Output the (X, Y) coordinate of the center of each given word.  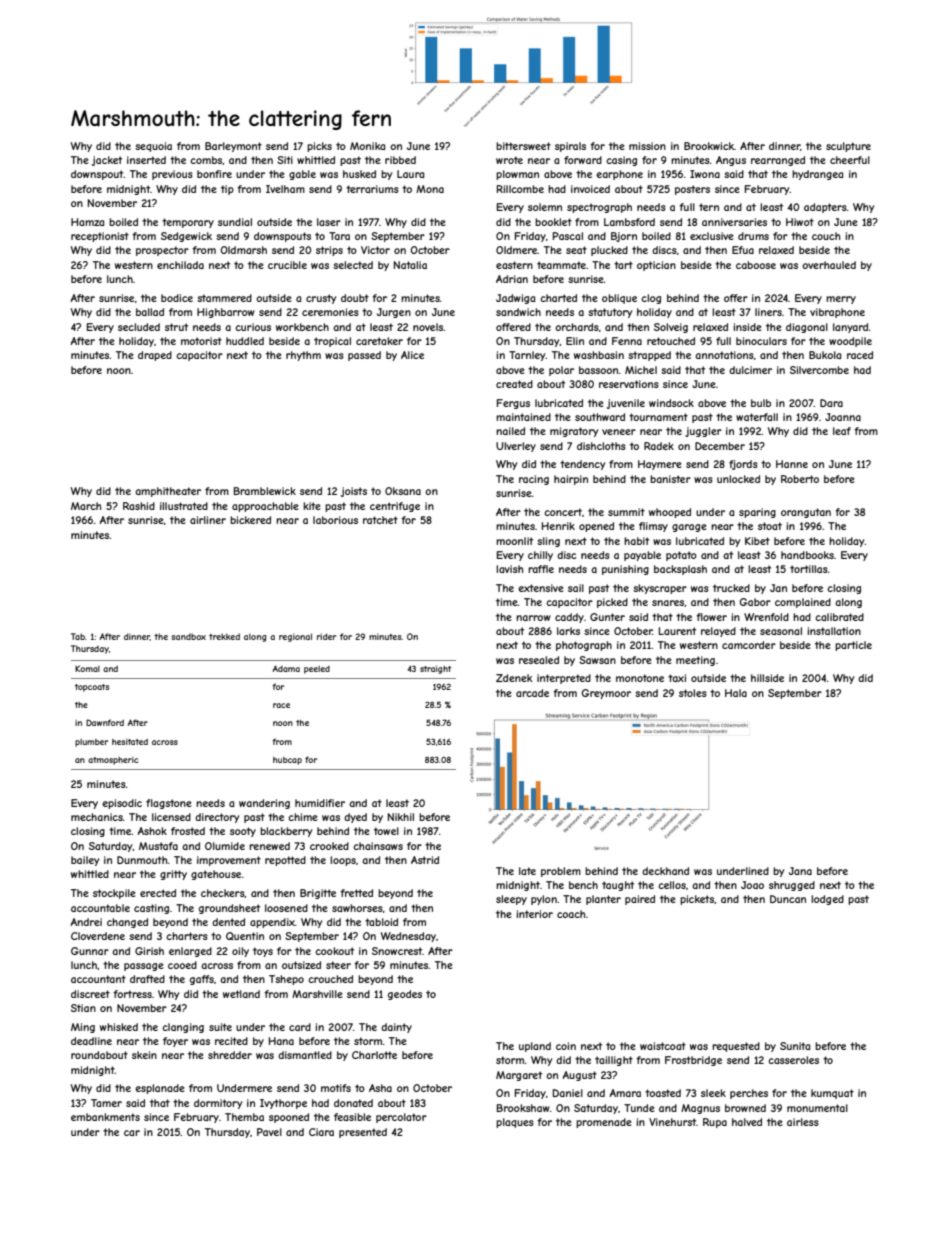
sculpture (848, 147)
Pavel (269, 1132)
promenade (604, 1123)
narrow (533, 618)
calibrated (839, 617)
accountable (100, 908)
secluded (139, 327)
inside (747, 327)
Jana (800, 871)
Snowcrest (397, 951)
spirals (570, 147)
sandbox (188, 636)
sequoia (153, 147)
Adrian (512, 279)
